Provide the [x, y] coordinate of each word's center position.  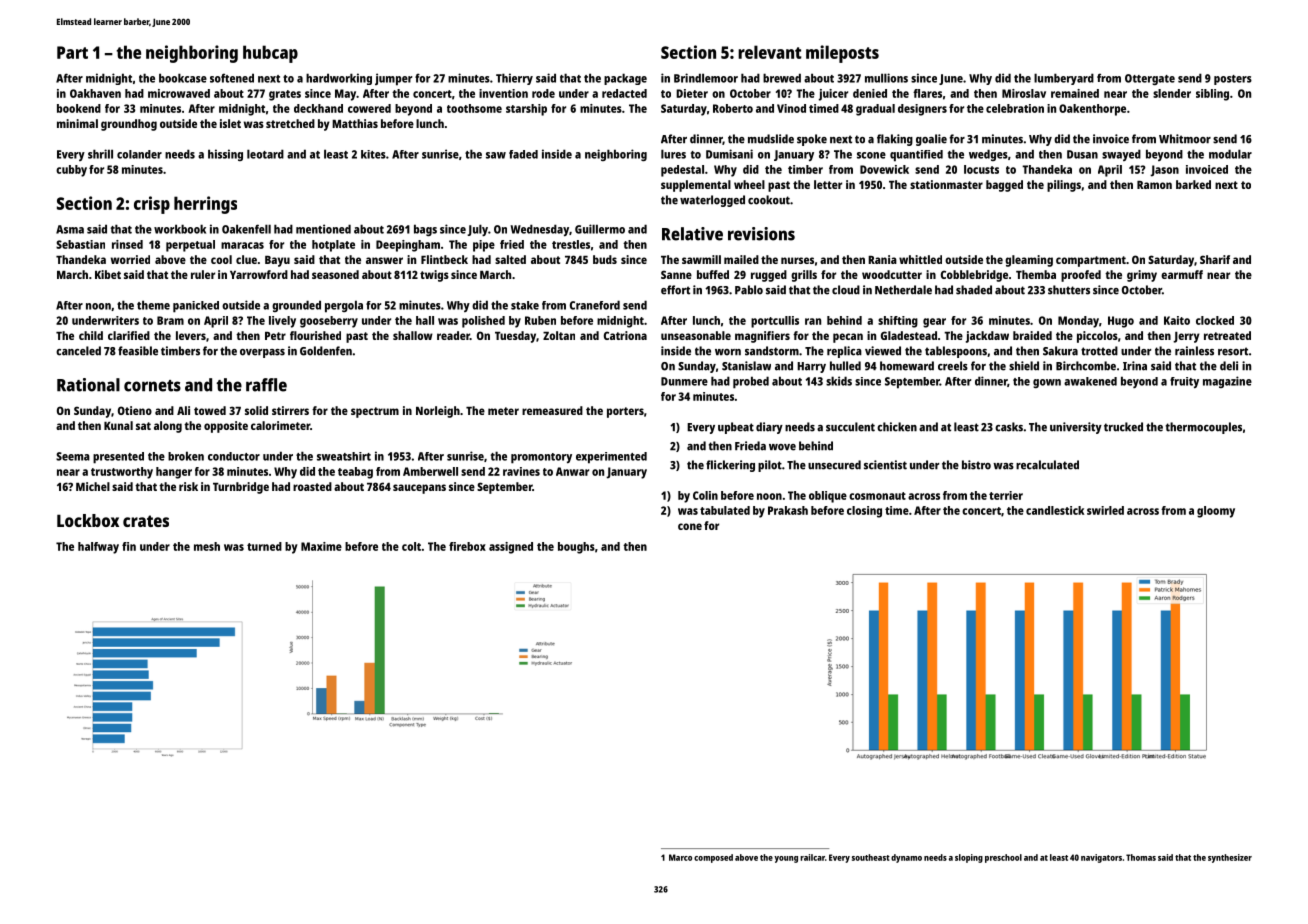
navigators [1101, 858]
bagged [1004, 186]
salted [510, 259]
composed [713, 858]
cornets [152, 386]
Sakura [1060, 351]
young [786, 859]
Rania [882, 259]
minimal [77, 123]
